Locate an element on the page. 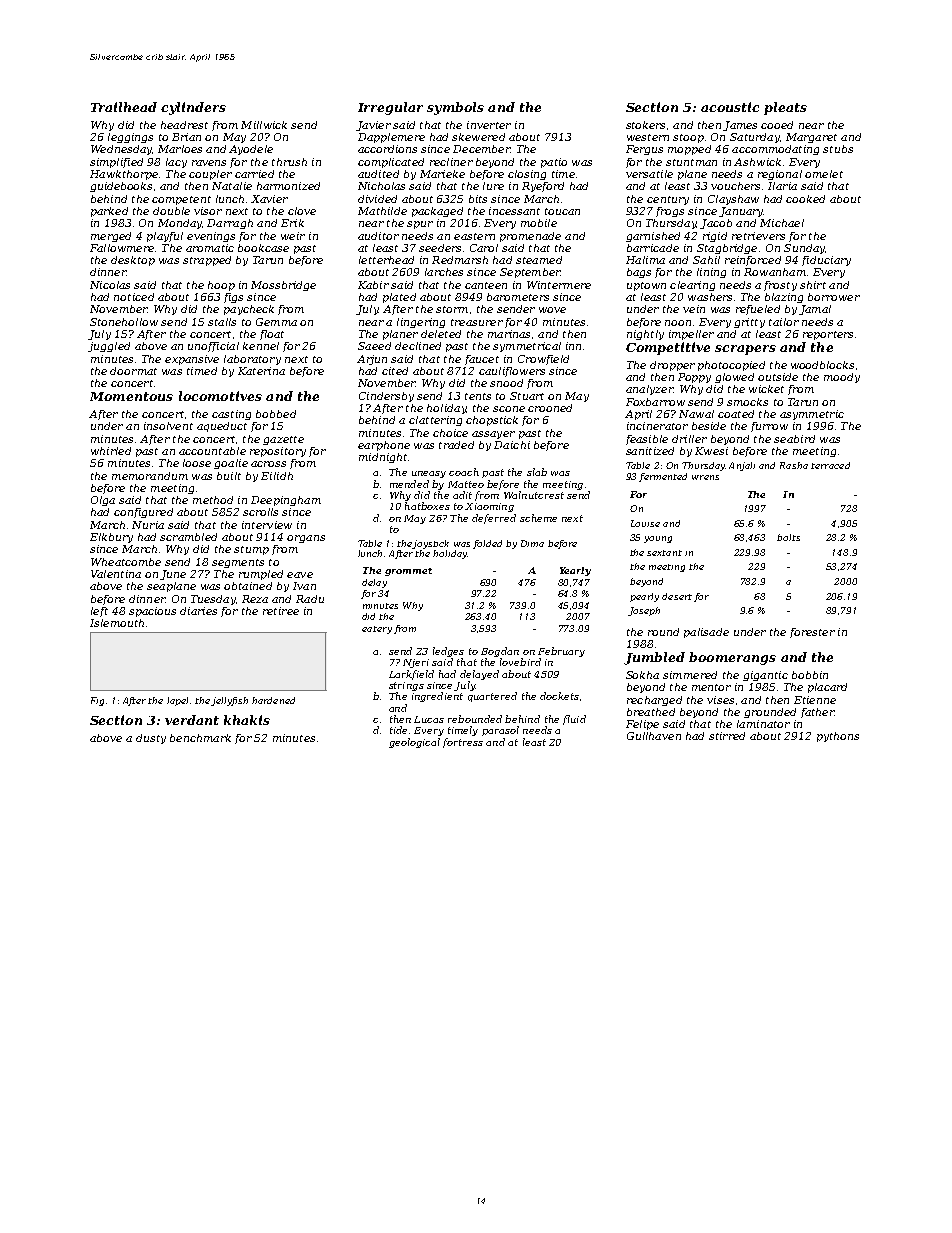 The height and width of the document is (1233, 952). built is located at coordinates (229, 476).
